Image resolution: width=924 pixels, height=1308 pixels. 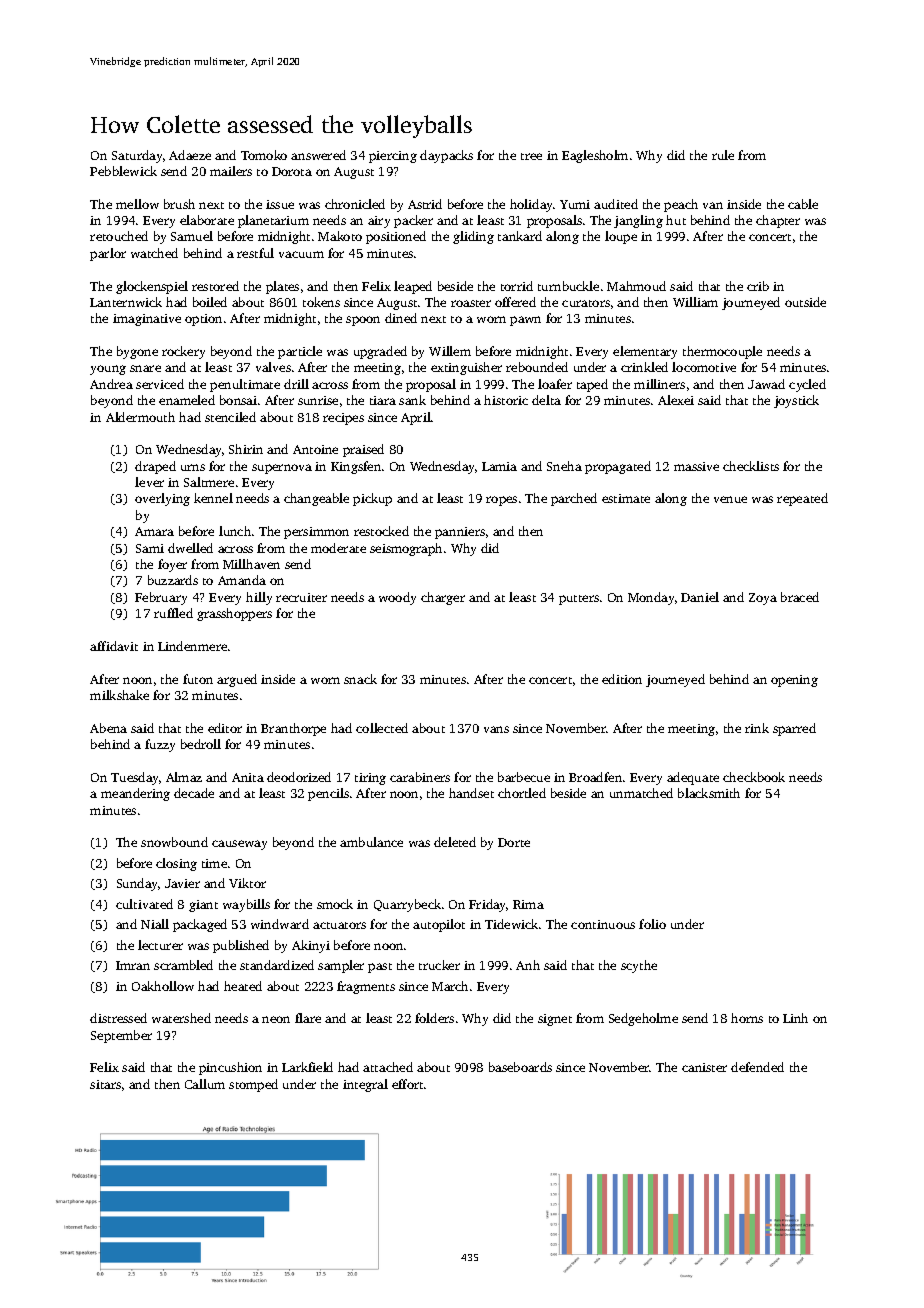 I want to click on Adaeze, so click(x=190, y=155).
